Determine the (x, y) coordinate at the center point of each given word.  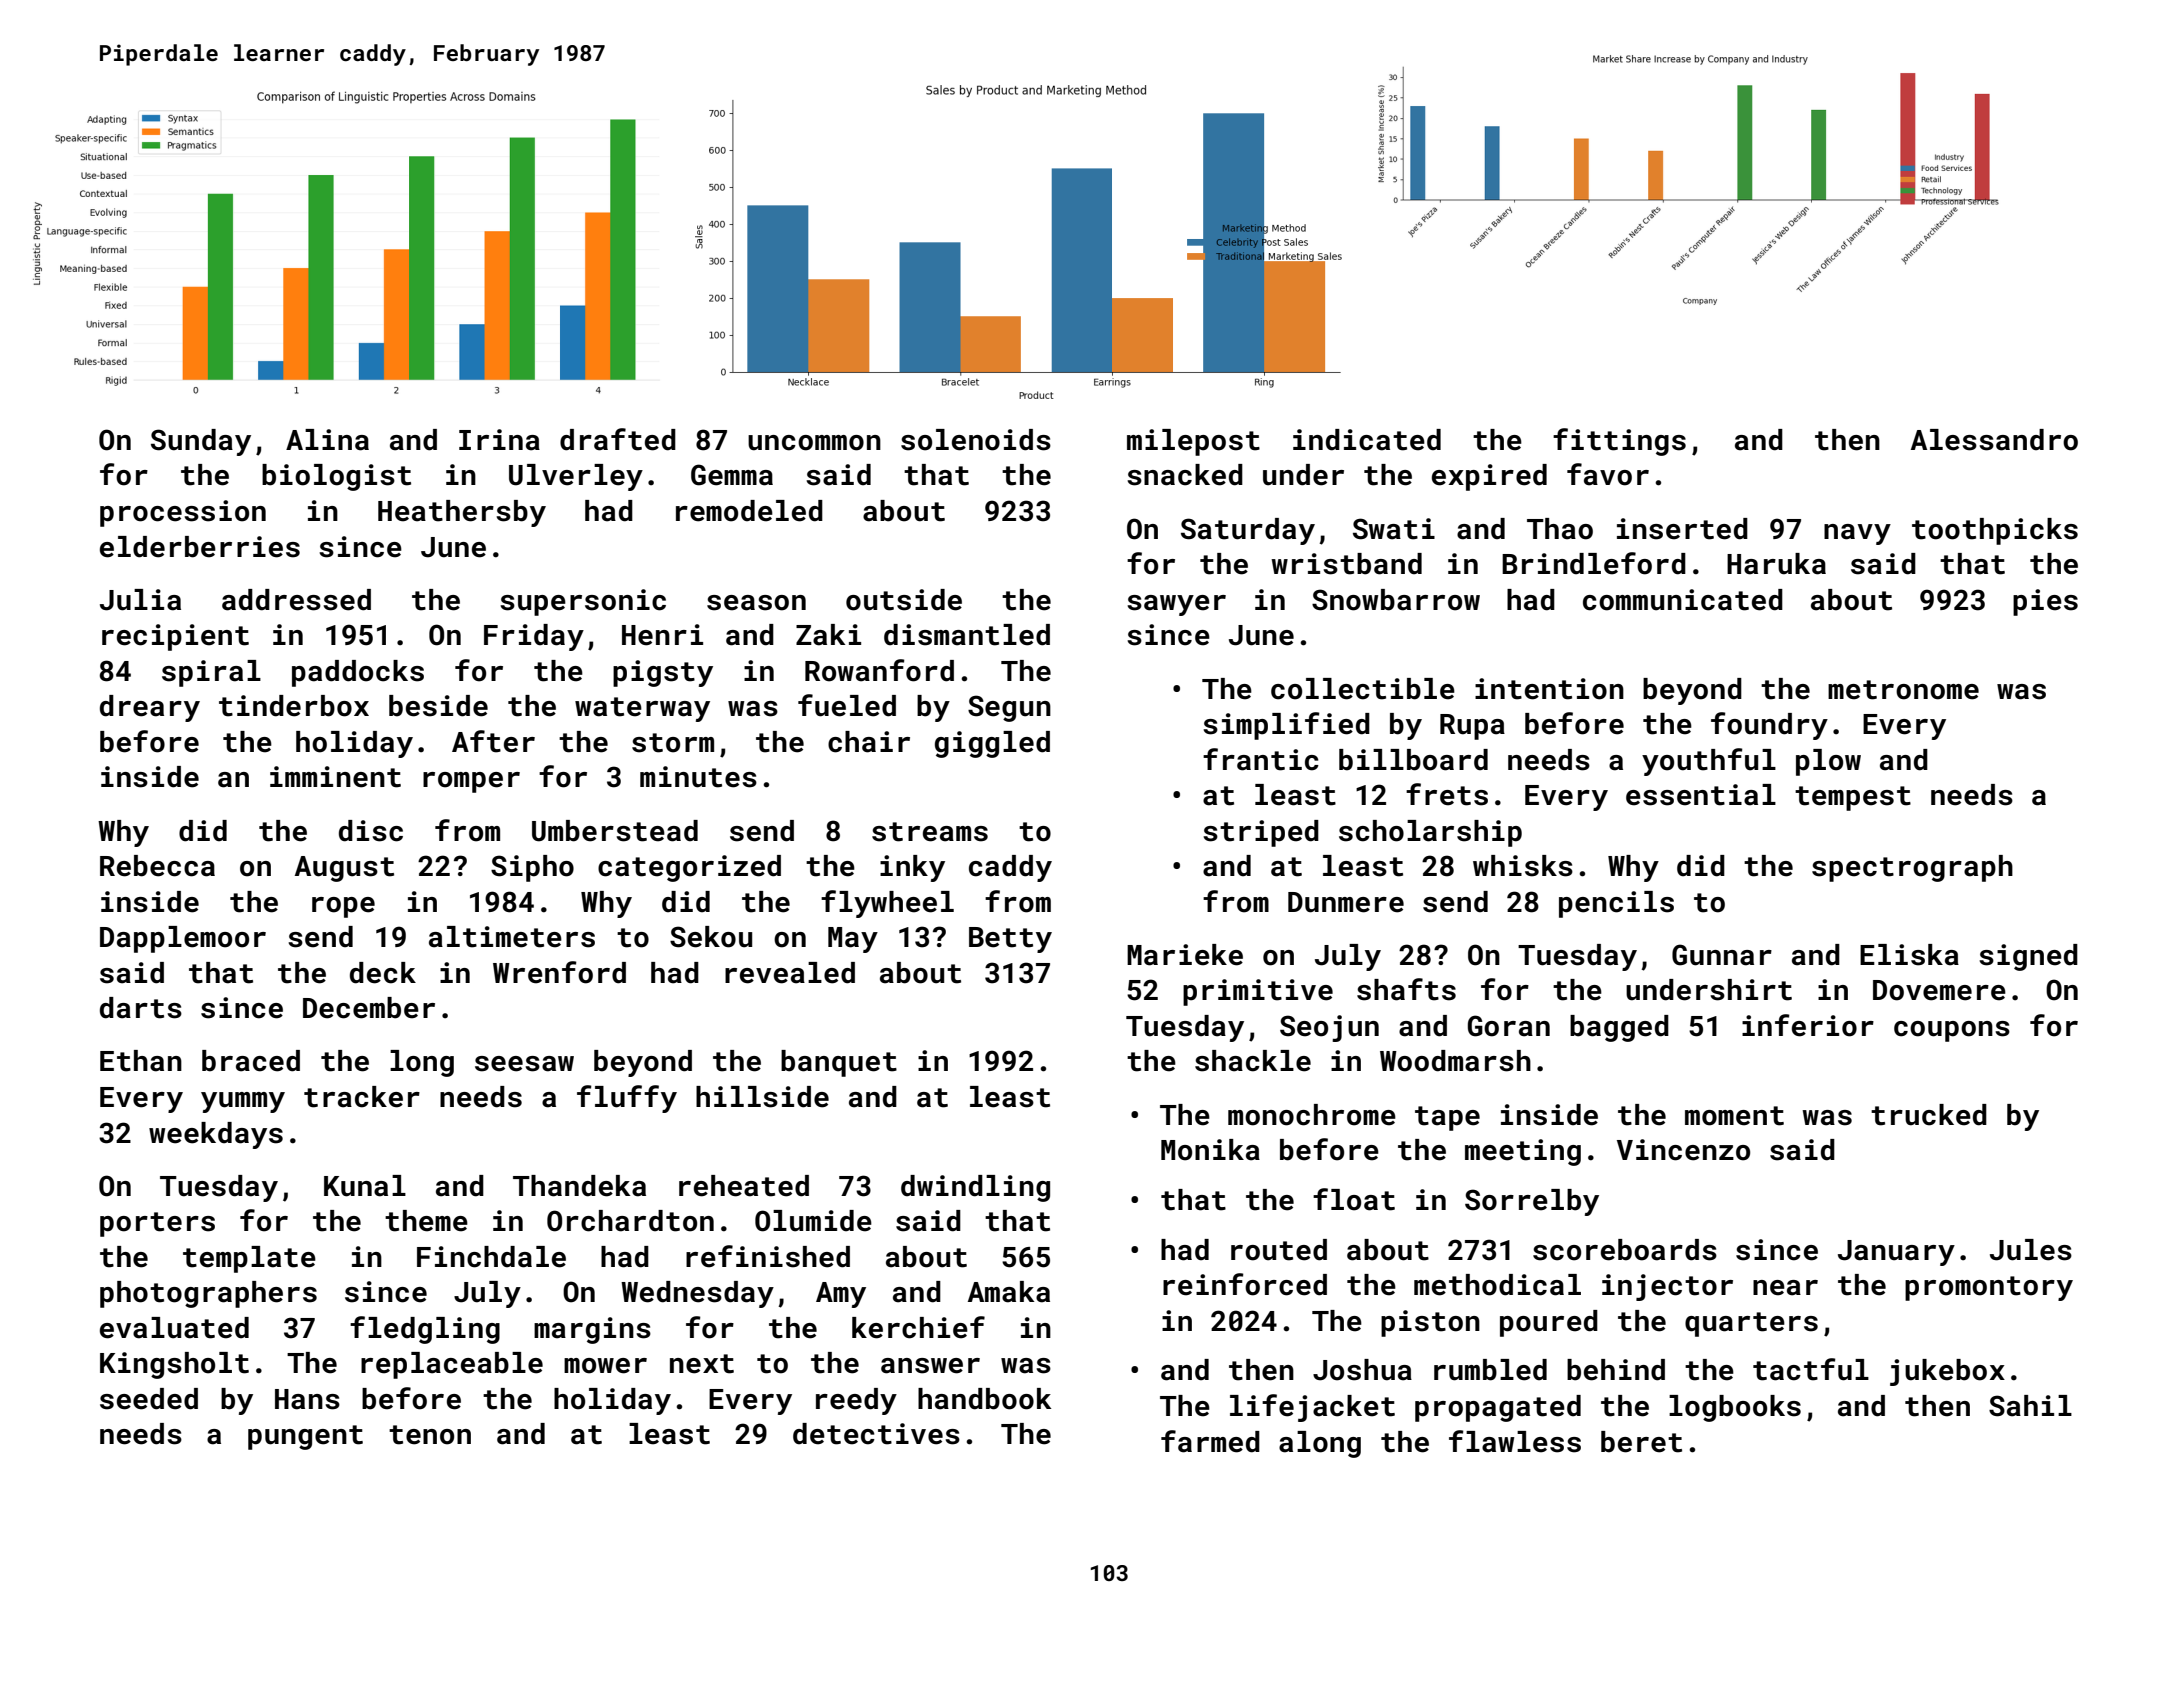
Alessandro (1994, 440)
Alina (327, 440)
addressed (296, 600)
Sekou (711, 937)
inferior (1808, 1025)
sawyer (1176, 605)
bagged (1619, 1028)
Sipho (532, 868)
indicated (1367, 440)
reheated (744, 1186)
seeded (149, 1399)
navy (1857, 534)
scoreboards (1625, 1250)
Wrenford (559, 972)
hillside (762, 1097)
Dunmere (1346, 902)
